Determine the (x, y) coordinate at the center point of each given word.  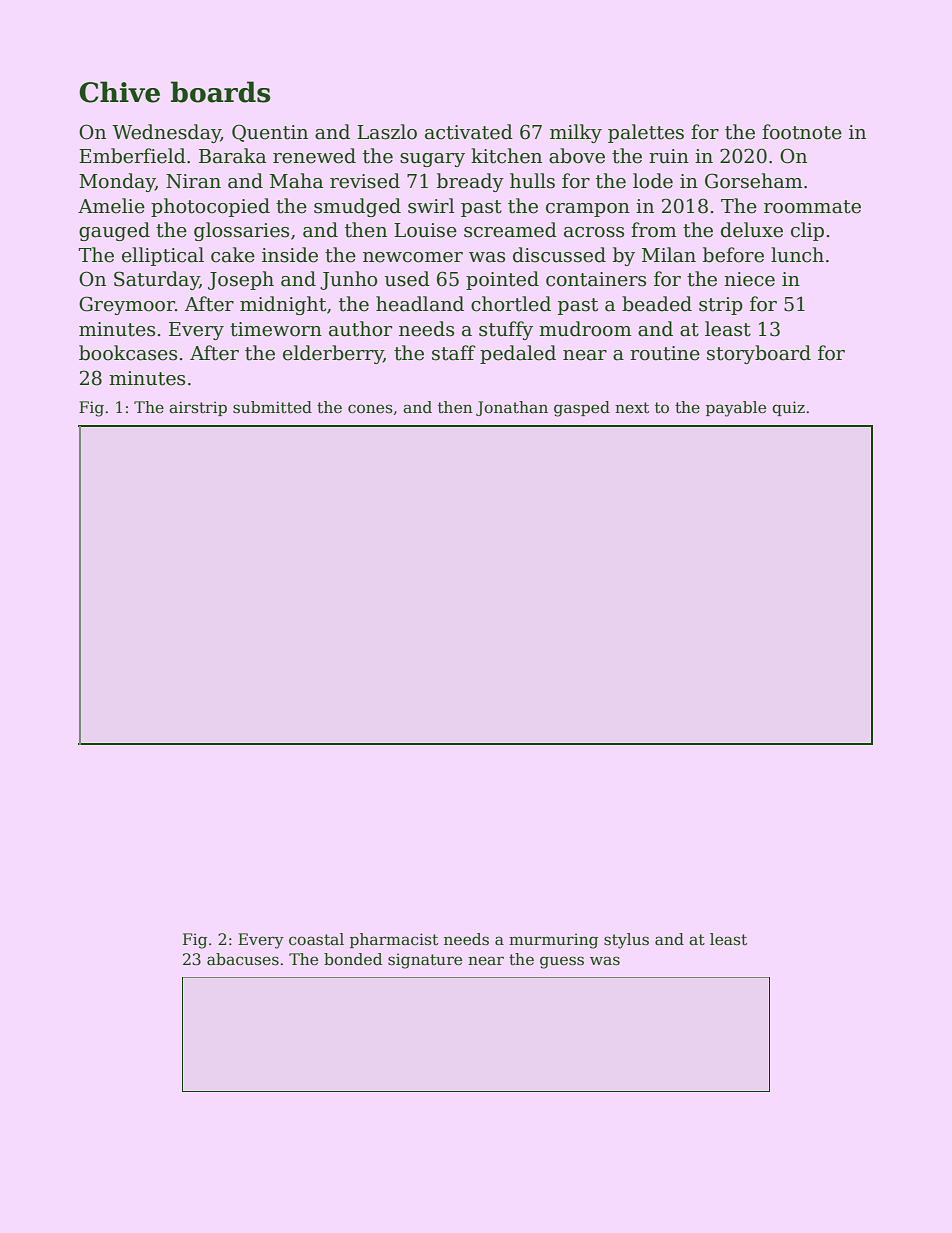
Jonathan (512, 408)
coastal (316, 939)
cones (370, 409)
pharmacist (394, 940)
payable (736, 409)
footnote (802, 132)
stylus (626, 941)
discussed (559, 255)
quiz (788, 408)
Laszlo (387, 132)
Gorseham (754, 181)
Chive (119, 92)
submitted (272, 407)
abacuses (243, 959)
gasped (582, 409)
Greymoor (127, 305)
